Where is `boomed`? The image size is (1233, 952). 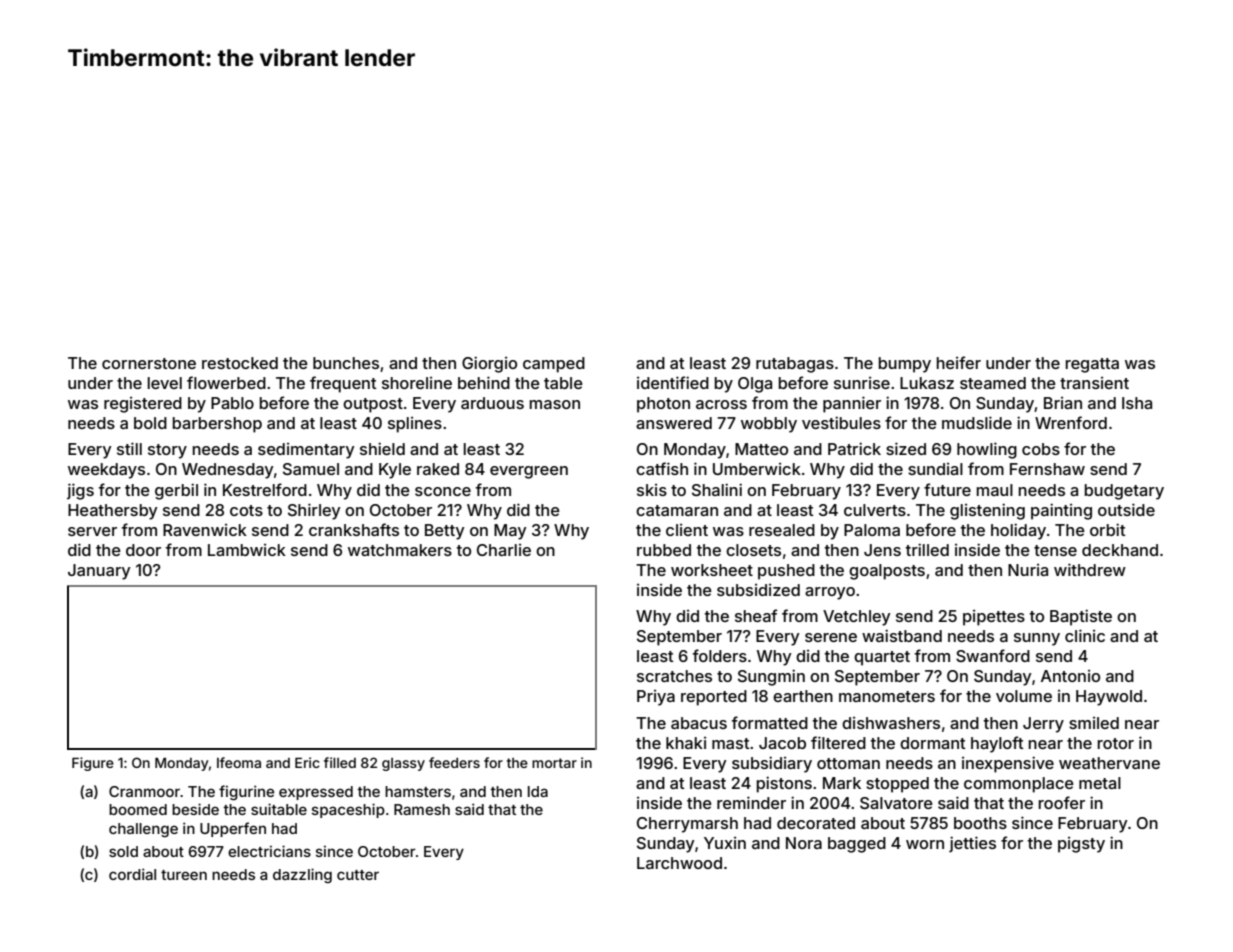
boomed is located at coordinates (138, 809).
